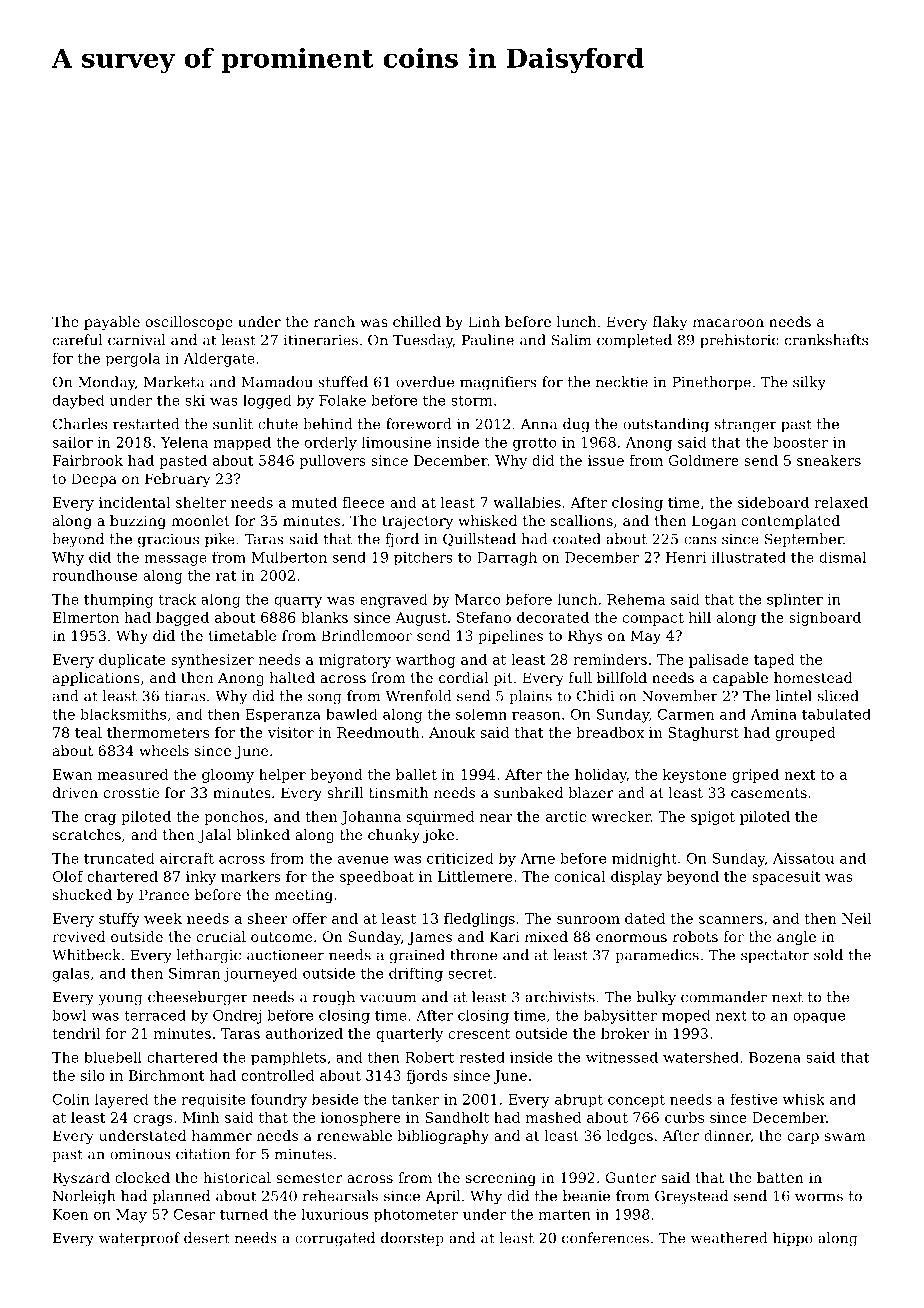 This screenshot has width=924, height=1308. What do you see at coordinates (283, 716) in the screenshot?
I see `Esperanza` at bounding box center [283, 716].
